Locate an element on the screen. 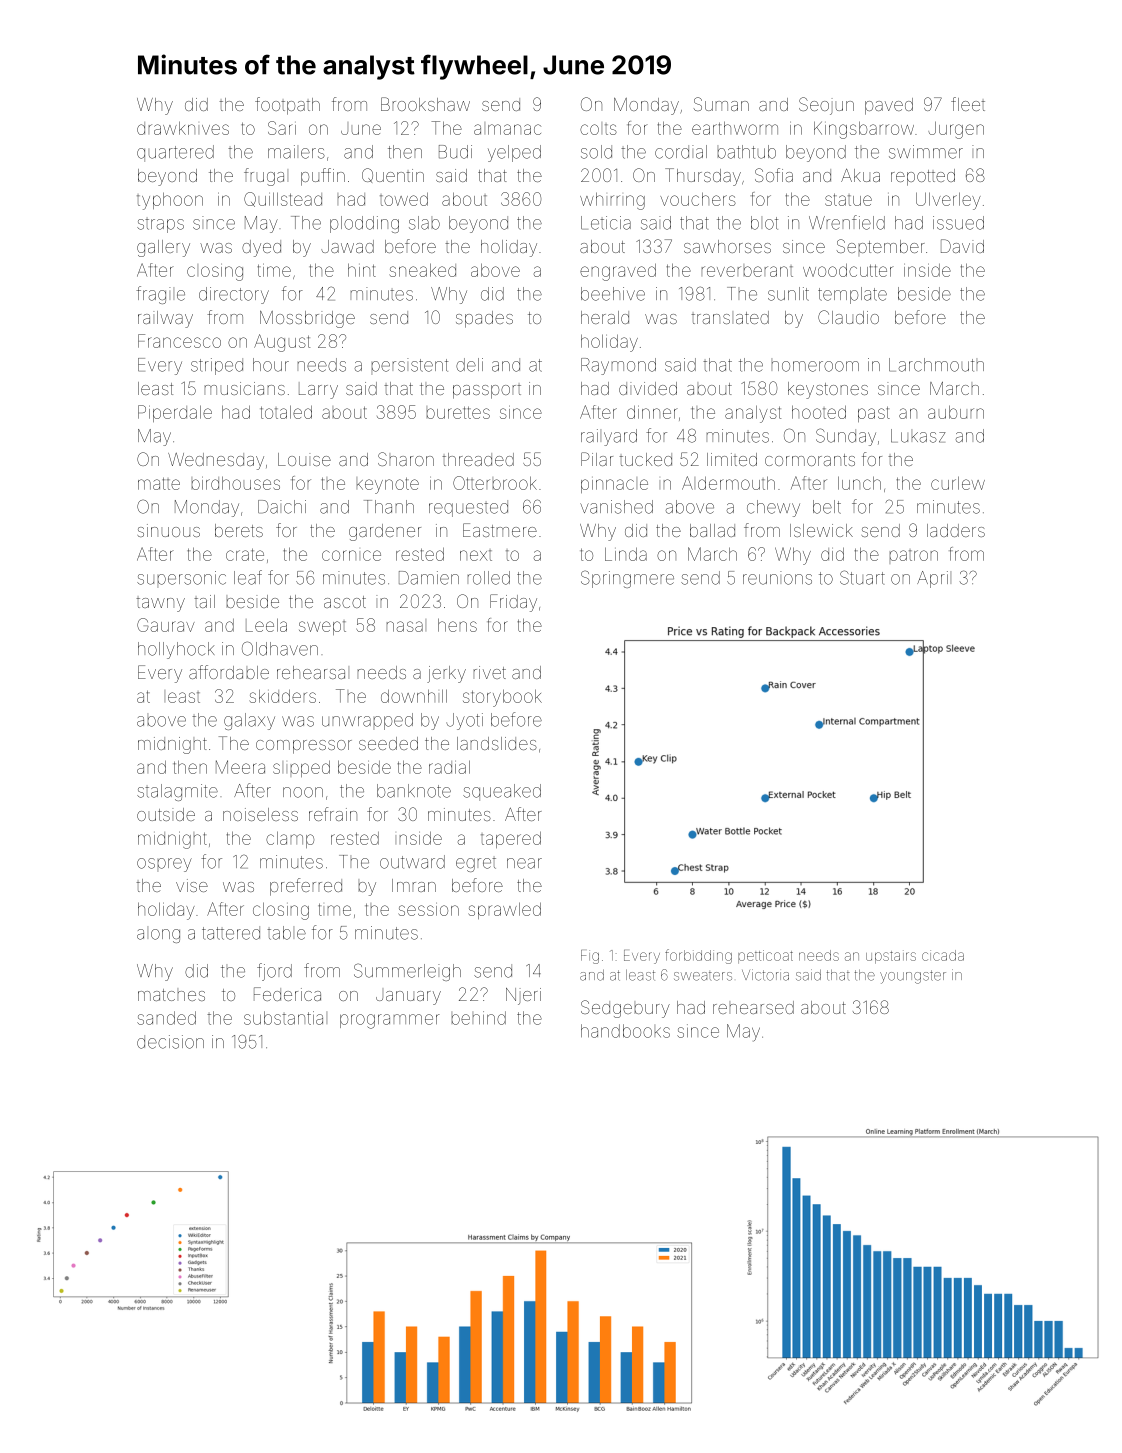 The image size is (1122, 1453). Seojun is located at coordinates (826, 106).
